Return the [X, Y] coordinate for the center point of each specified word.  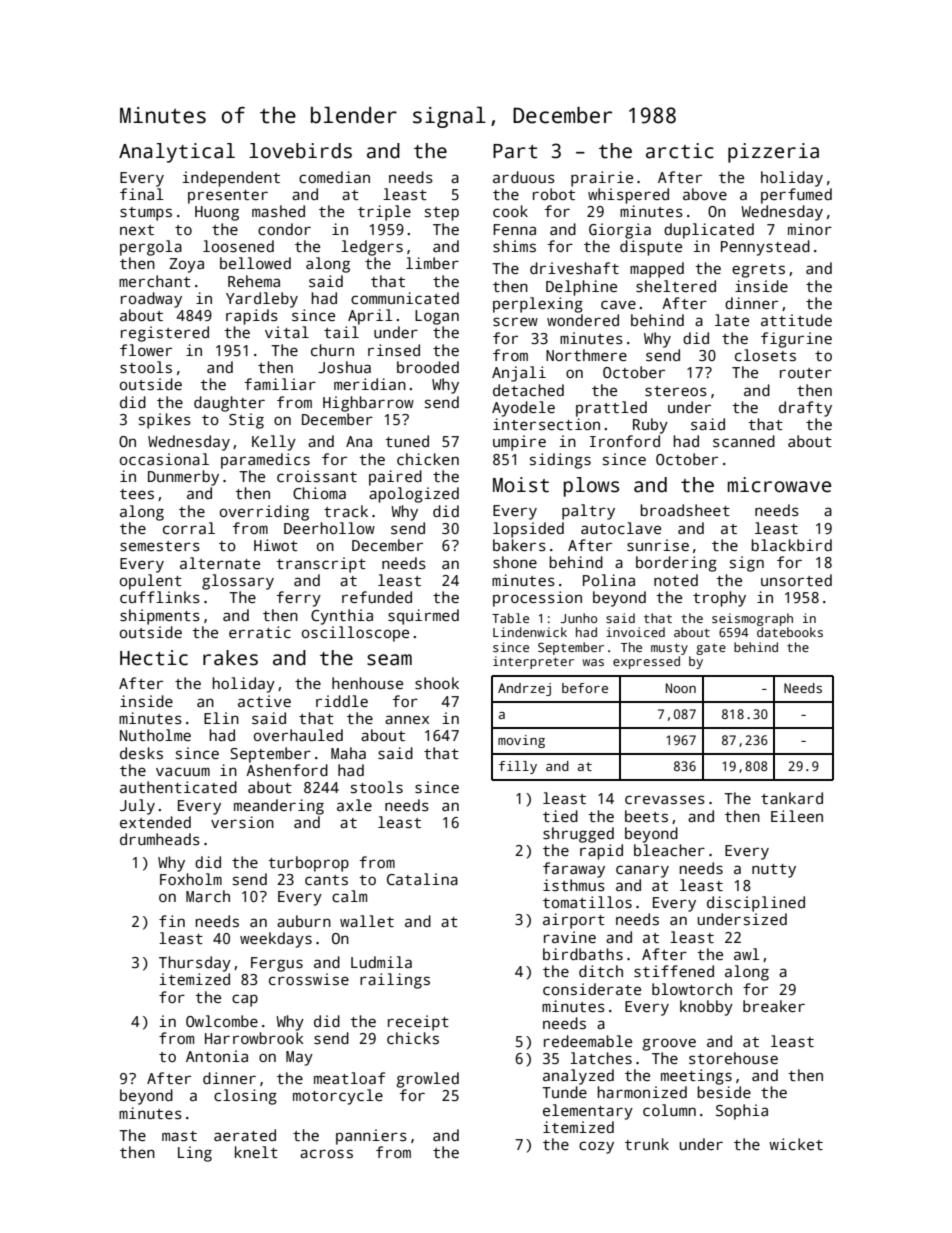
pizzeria [773, 153]
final [142, 194]
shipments [160, 617]
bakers [519, 545]
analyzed [578, 1077]
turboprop [308, 864]
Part [515, 151]
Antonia [217, 1056]
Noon [681, 688]
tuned [407, 441]
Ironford [625, 441]
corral [189, 528]
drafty [805, 409]
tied [560, 816]
